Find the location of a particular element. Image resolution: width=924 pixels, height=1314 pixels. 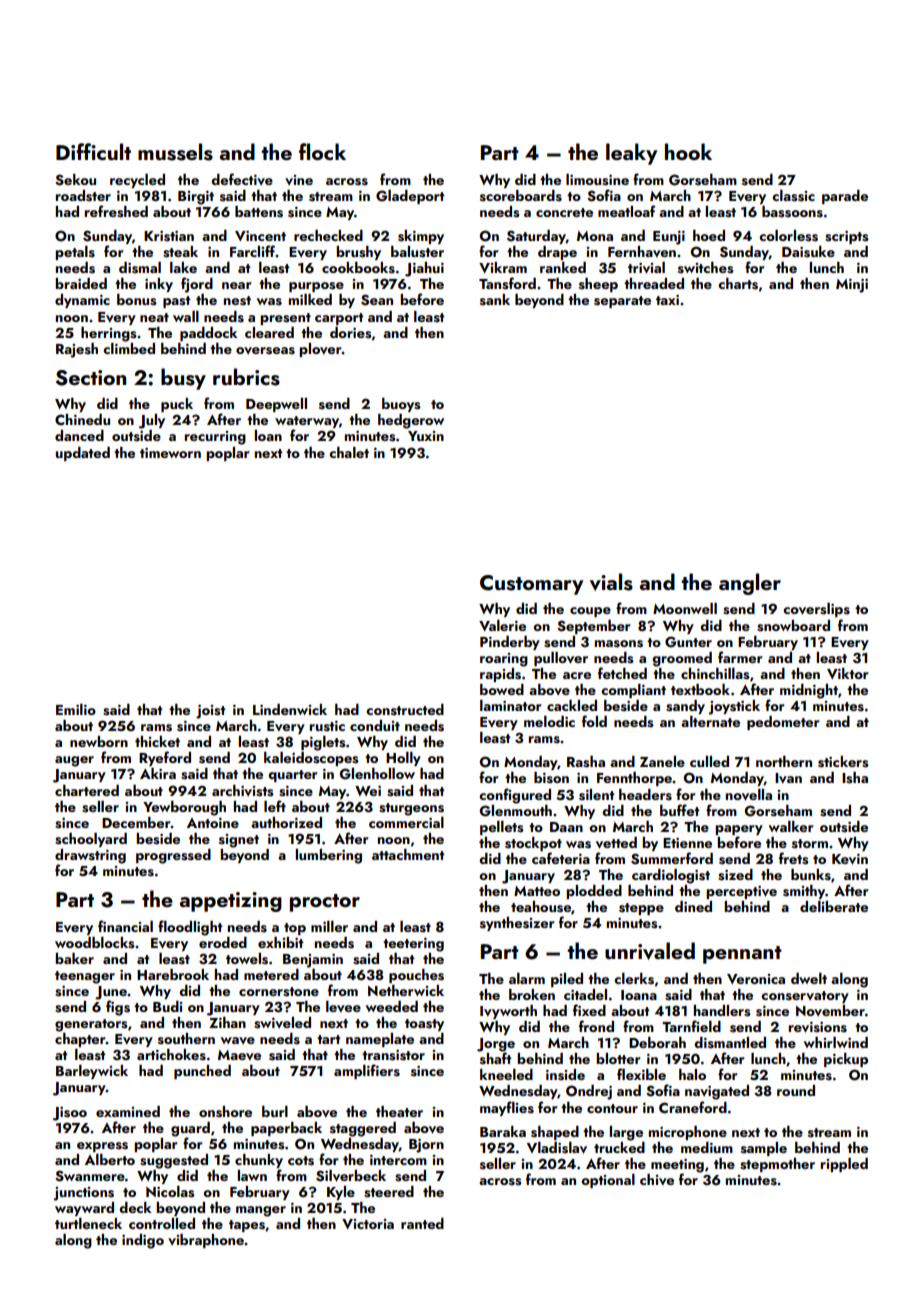

commercial is located at coordinates (406, 822).
